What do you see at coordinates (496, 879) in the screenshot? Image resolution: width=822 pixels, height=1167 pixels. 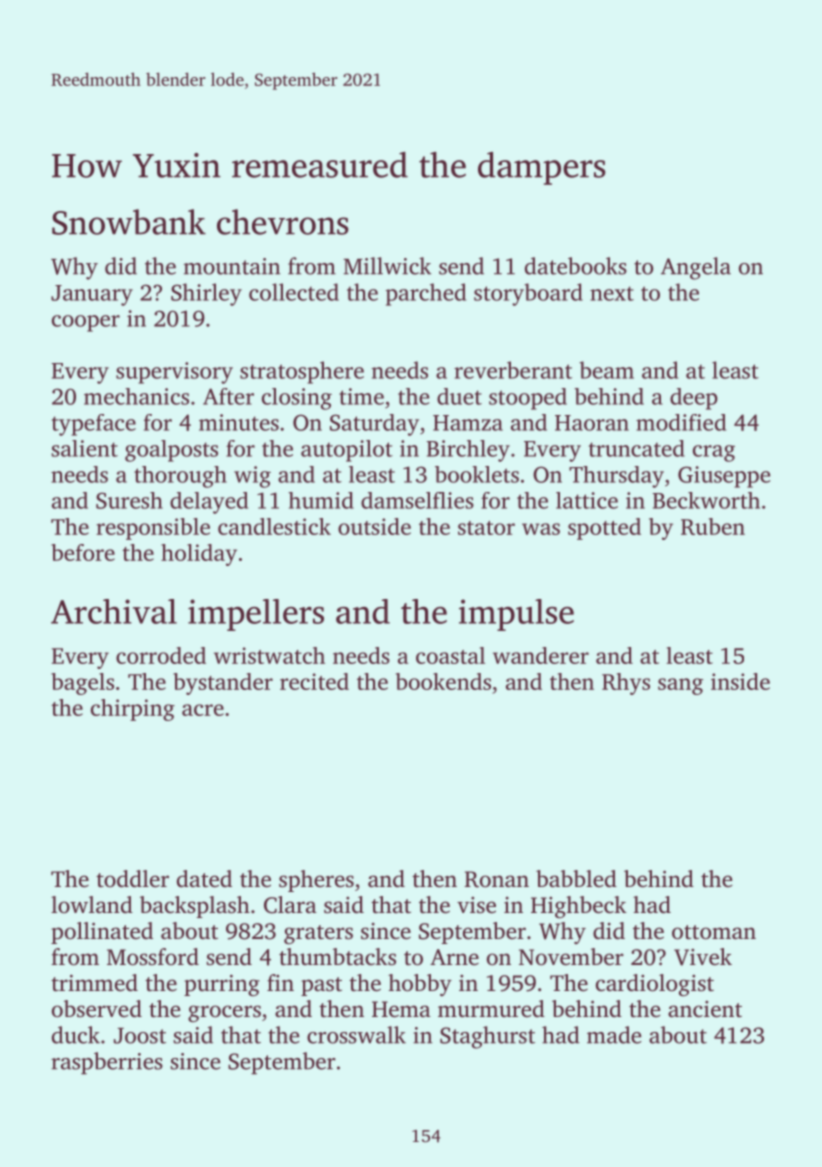 I see `Ronan` at bounding box center [496, 879].
